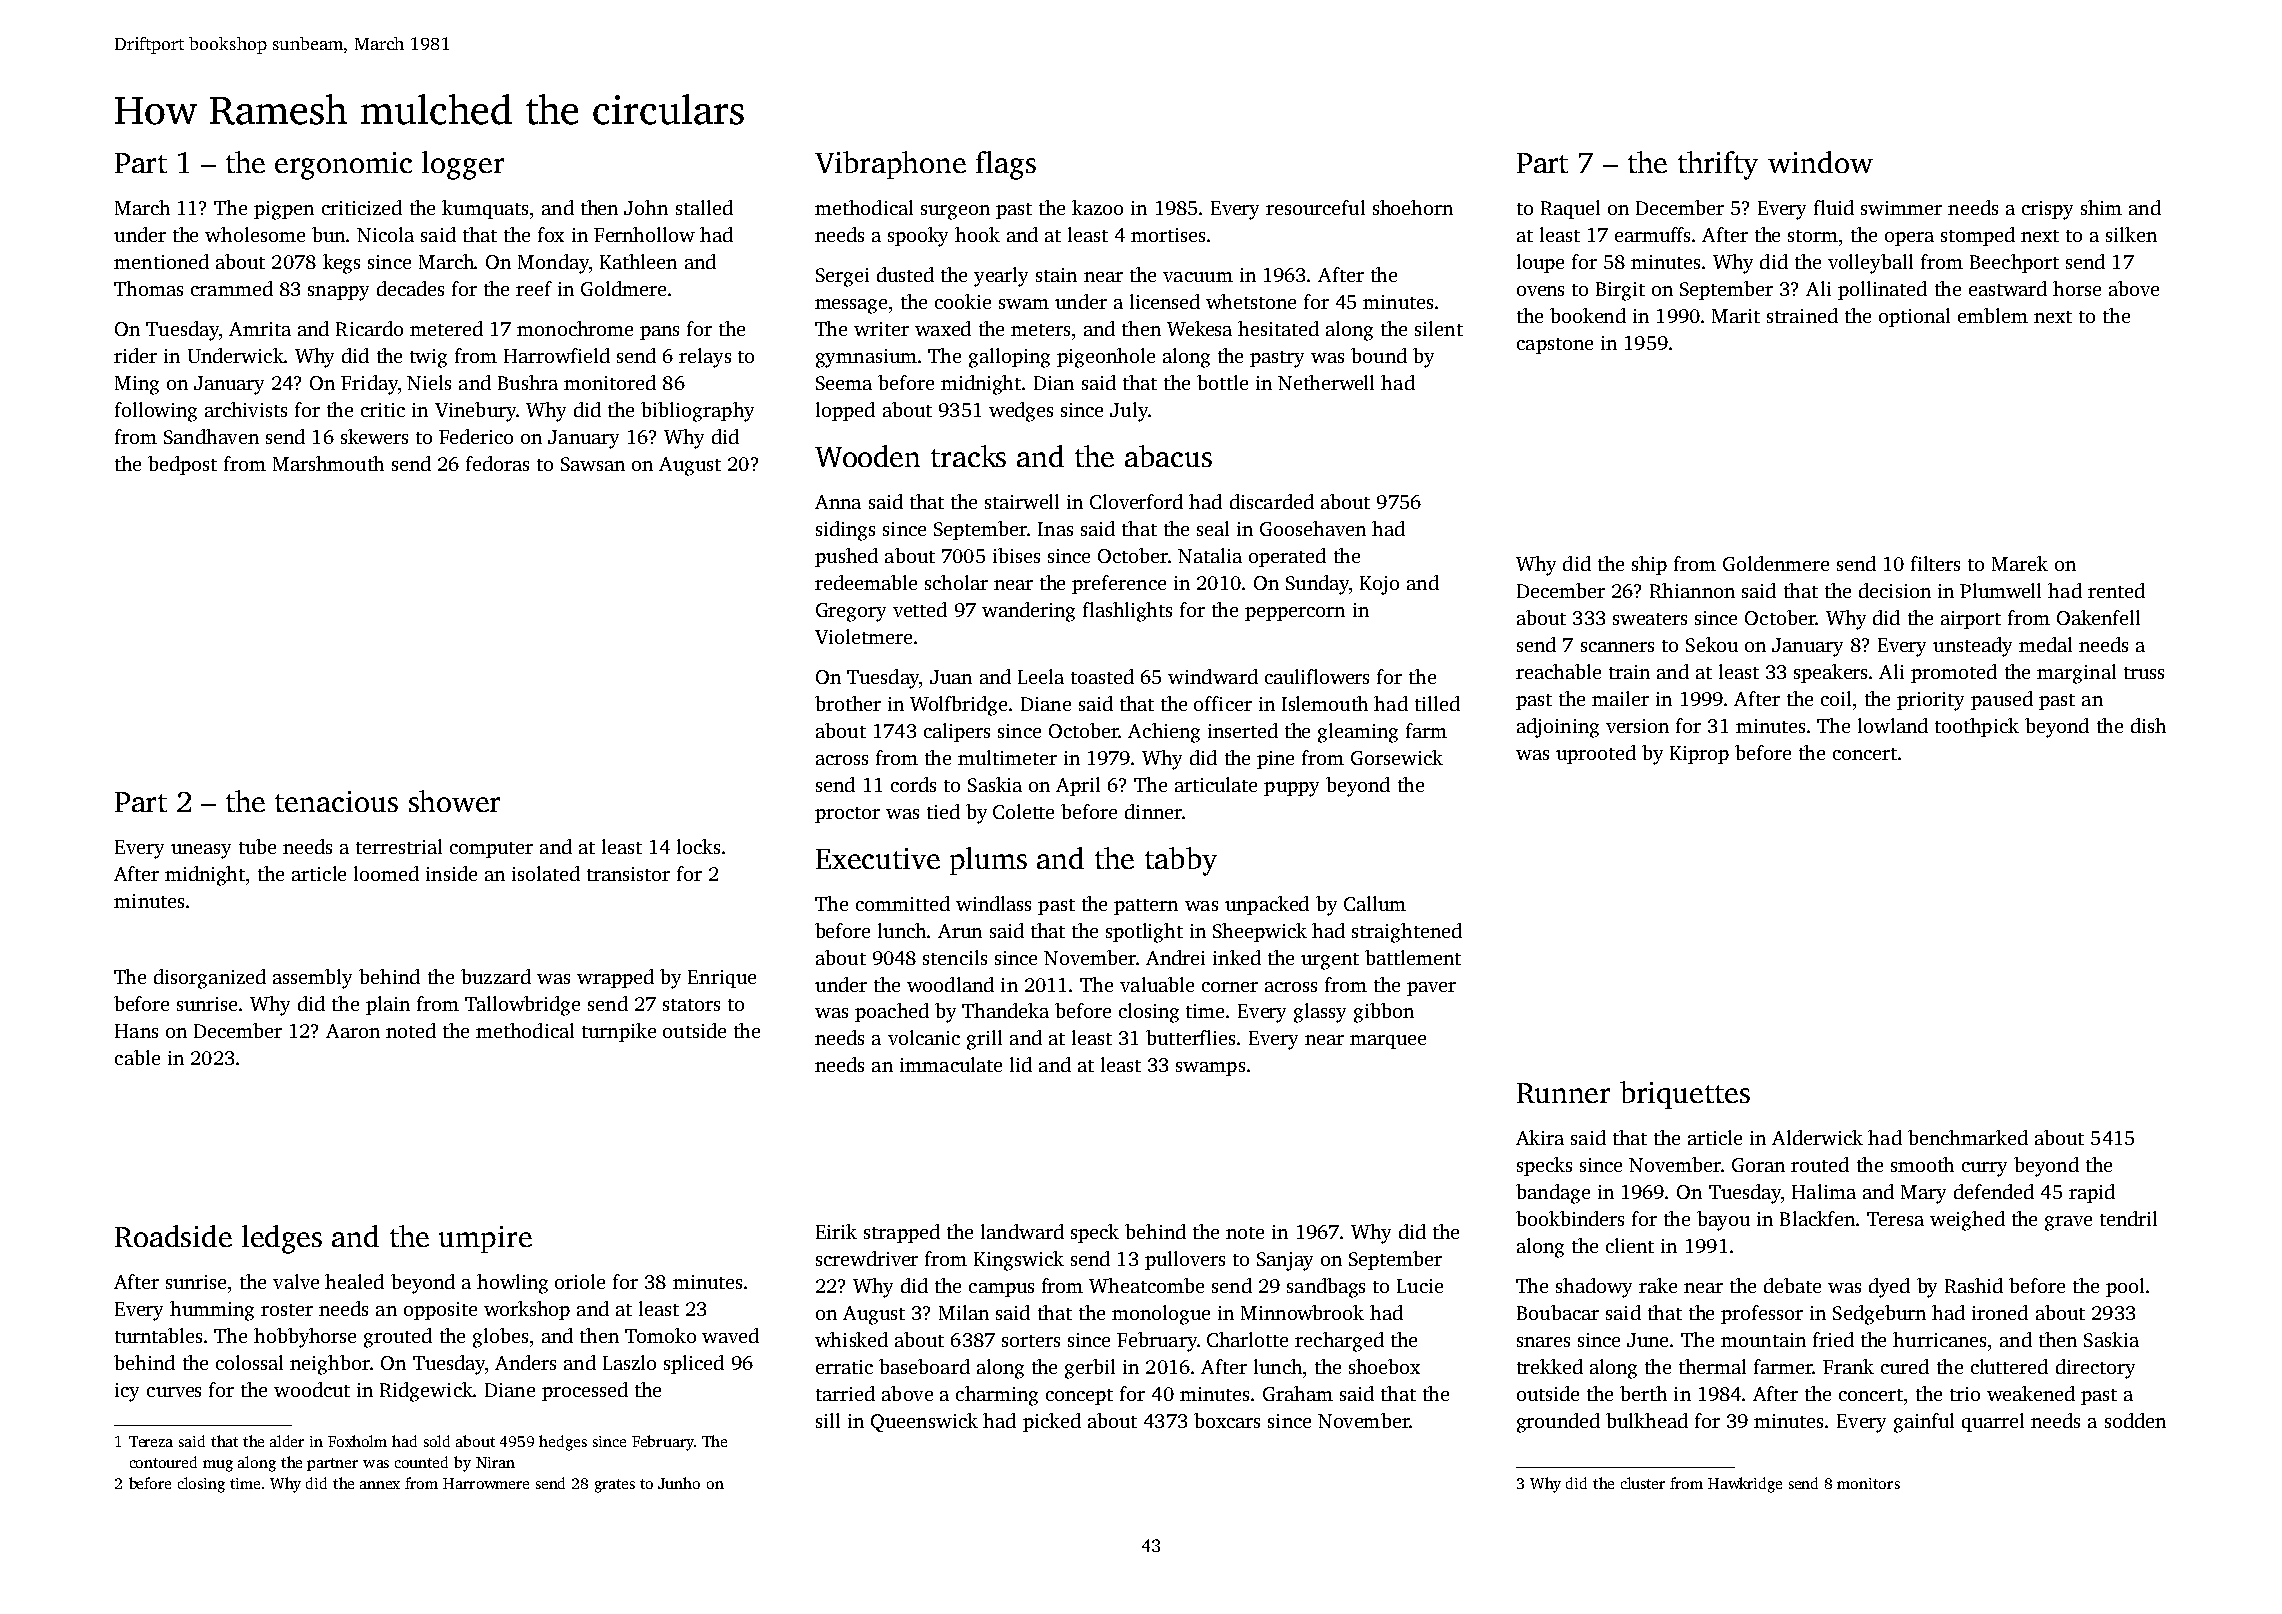 This page has height=1614, width=2282. I want to click on opposite, so click(440, 1311).
